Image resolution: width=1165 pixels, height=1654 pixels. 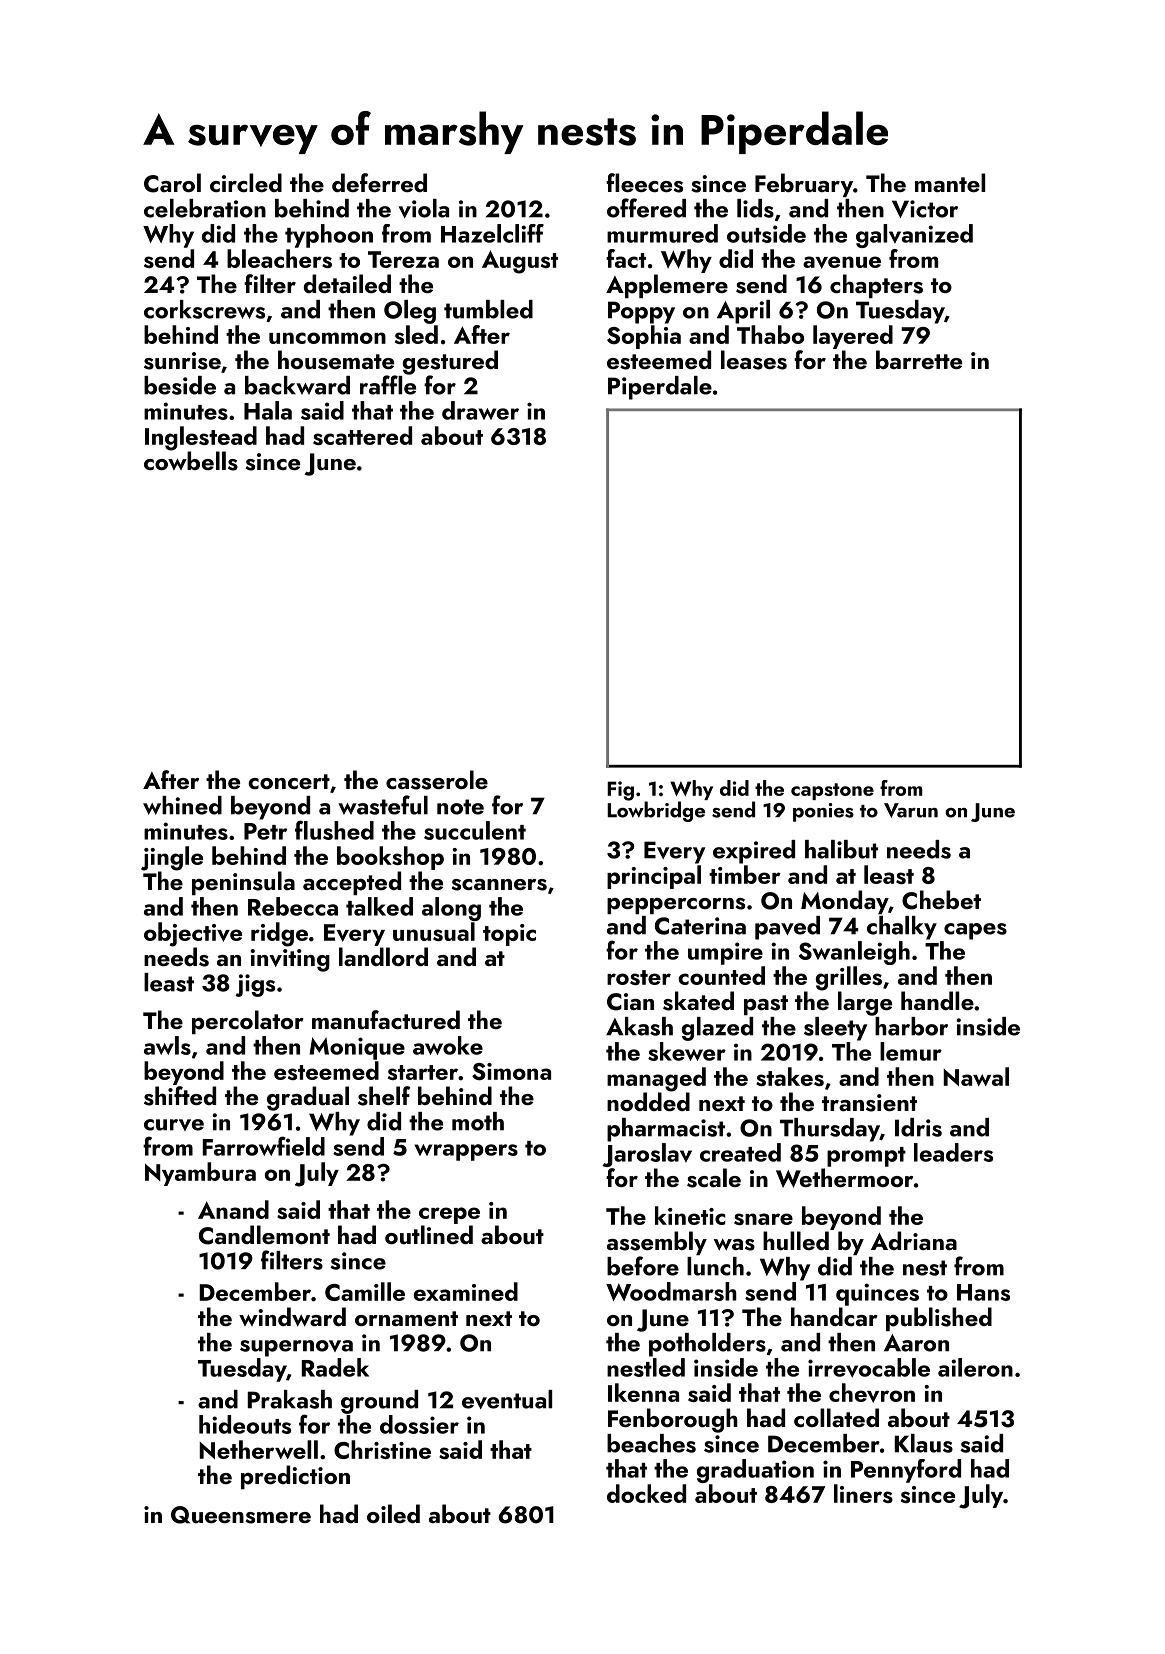 I want to click on cowbells, so click(x=191, y=461).
